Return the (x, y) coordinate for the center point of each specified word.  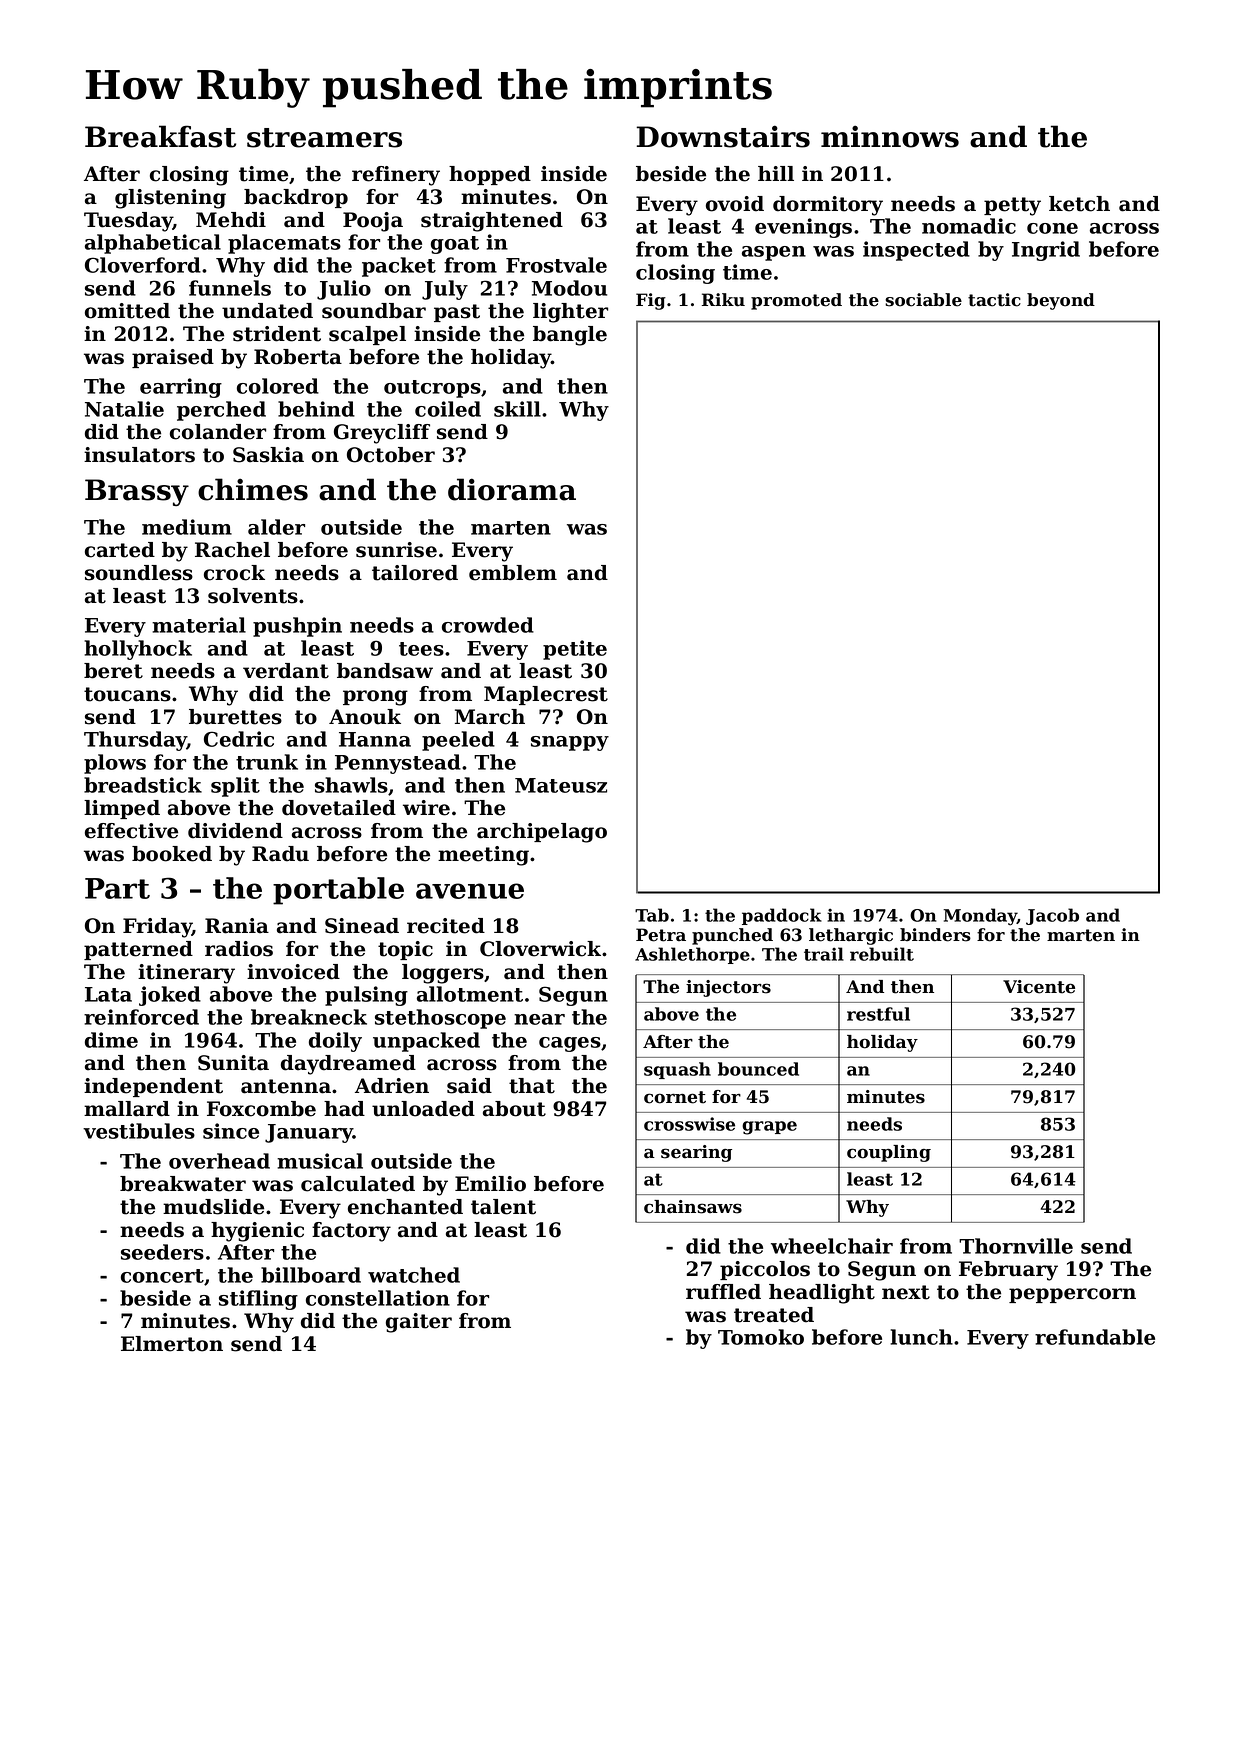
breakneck (309, 1017)
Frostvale (556, 265)
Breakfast (160, 136)
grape (769, 1128)
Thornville (1016, 1246)
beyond (1061, 301)
